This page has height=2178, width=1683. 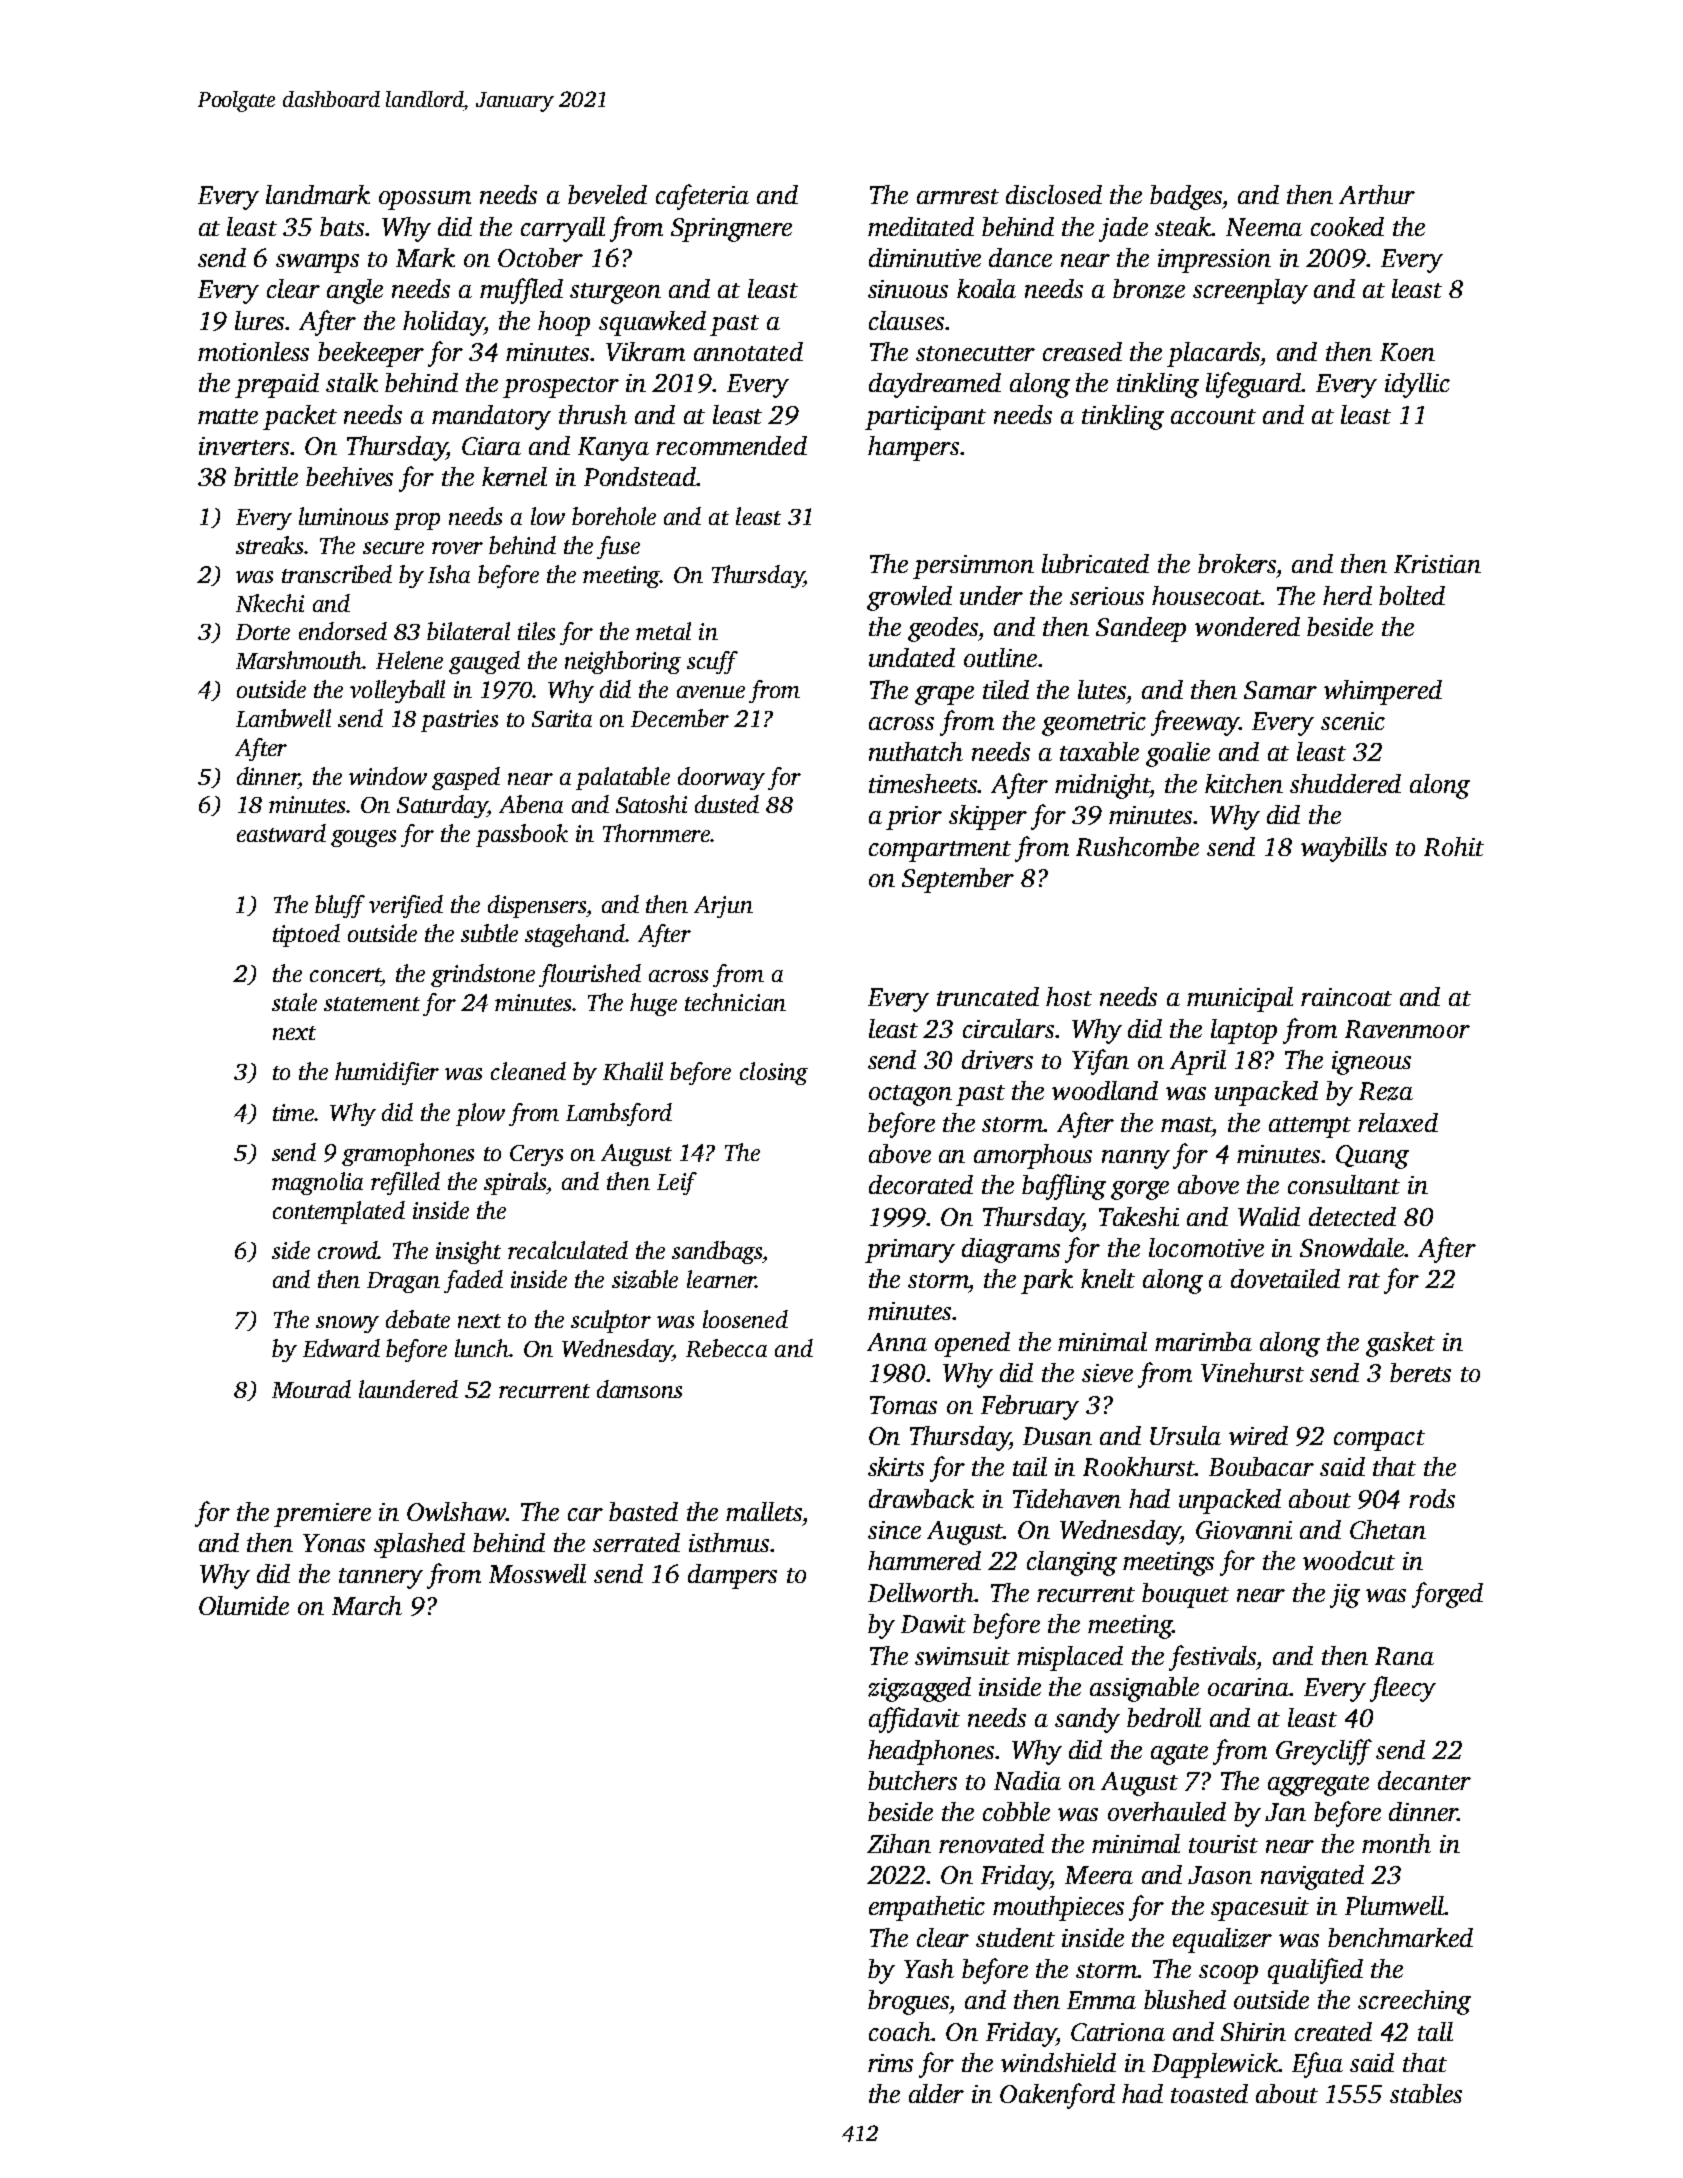 I want to click on recommended, so click(x=731, y=445).
